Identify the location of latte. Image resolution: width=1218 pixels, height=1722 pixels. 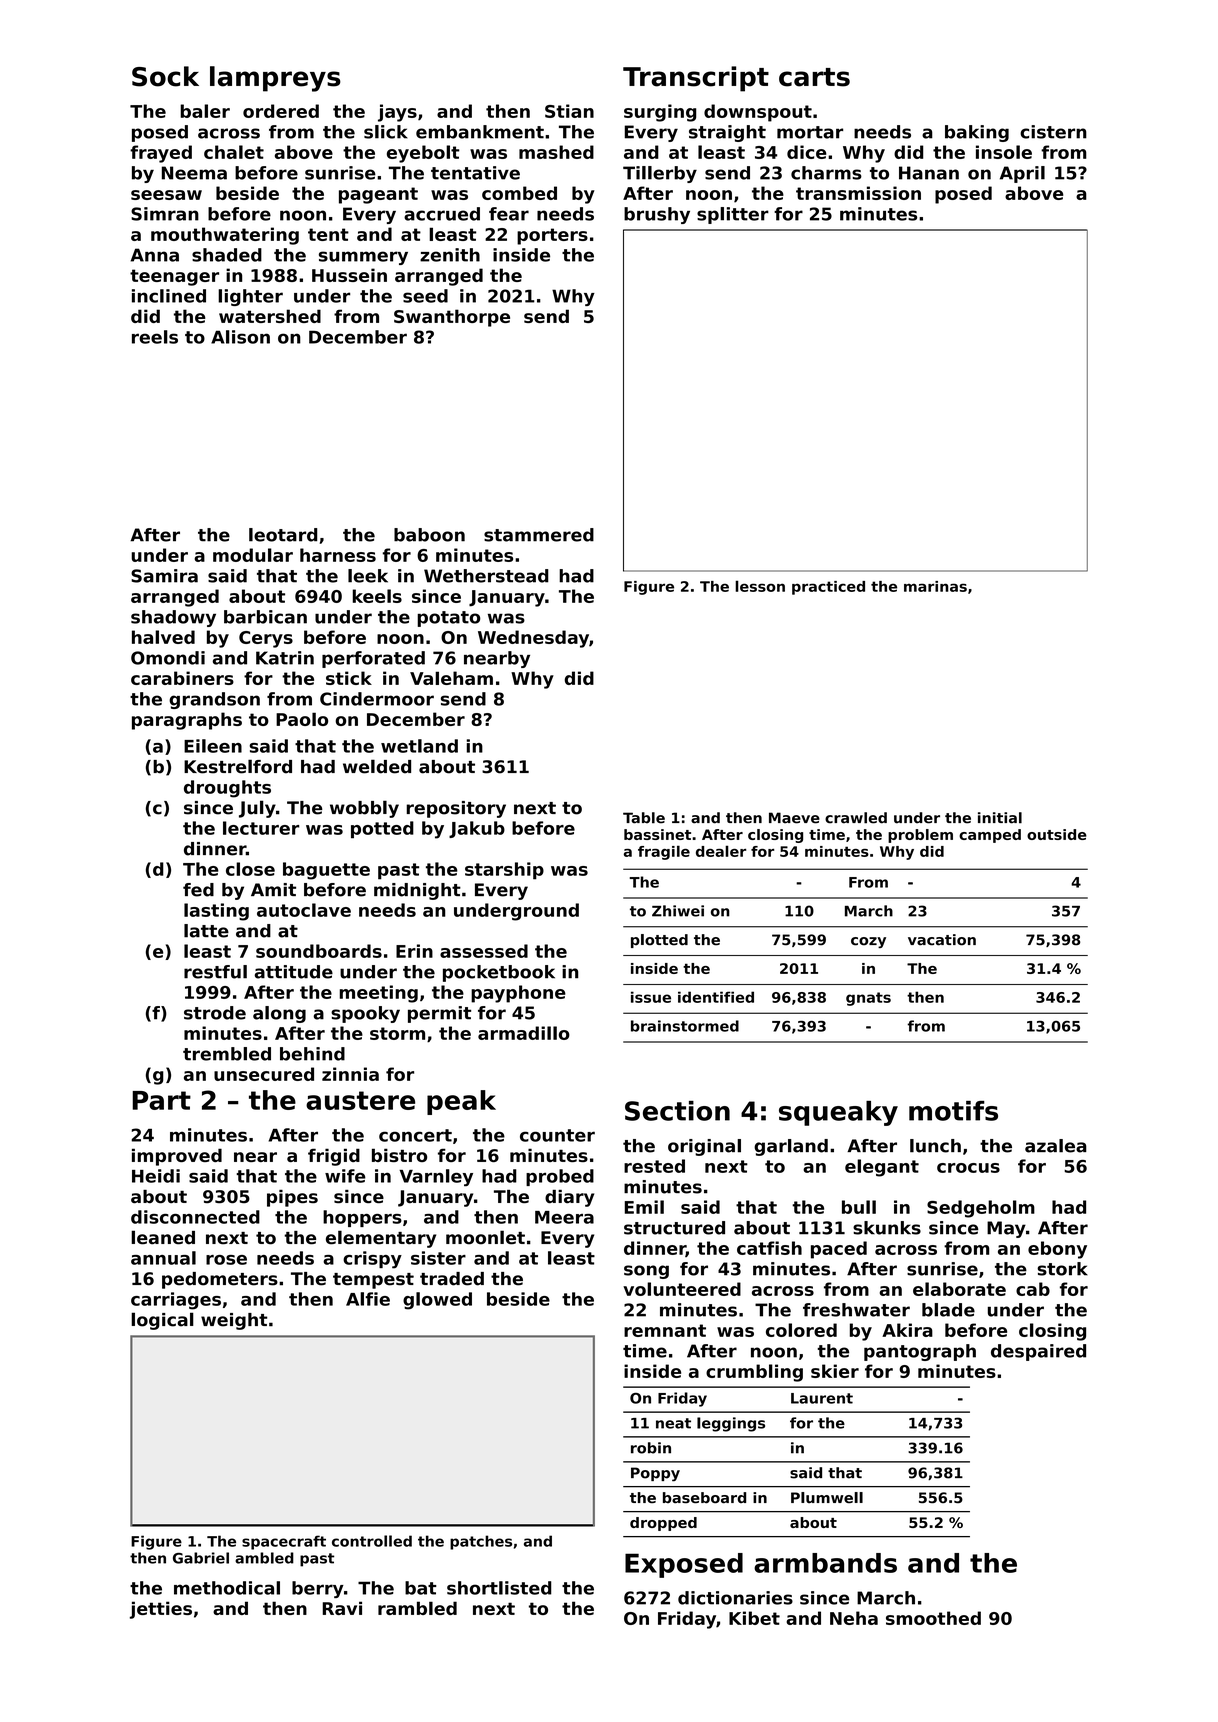
(206, 931).
